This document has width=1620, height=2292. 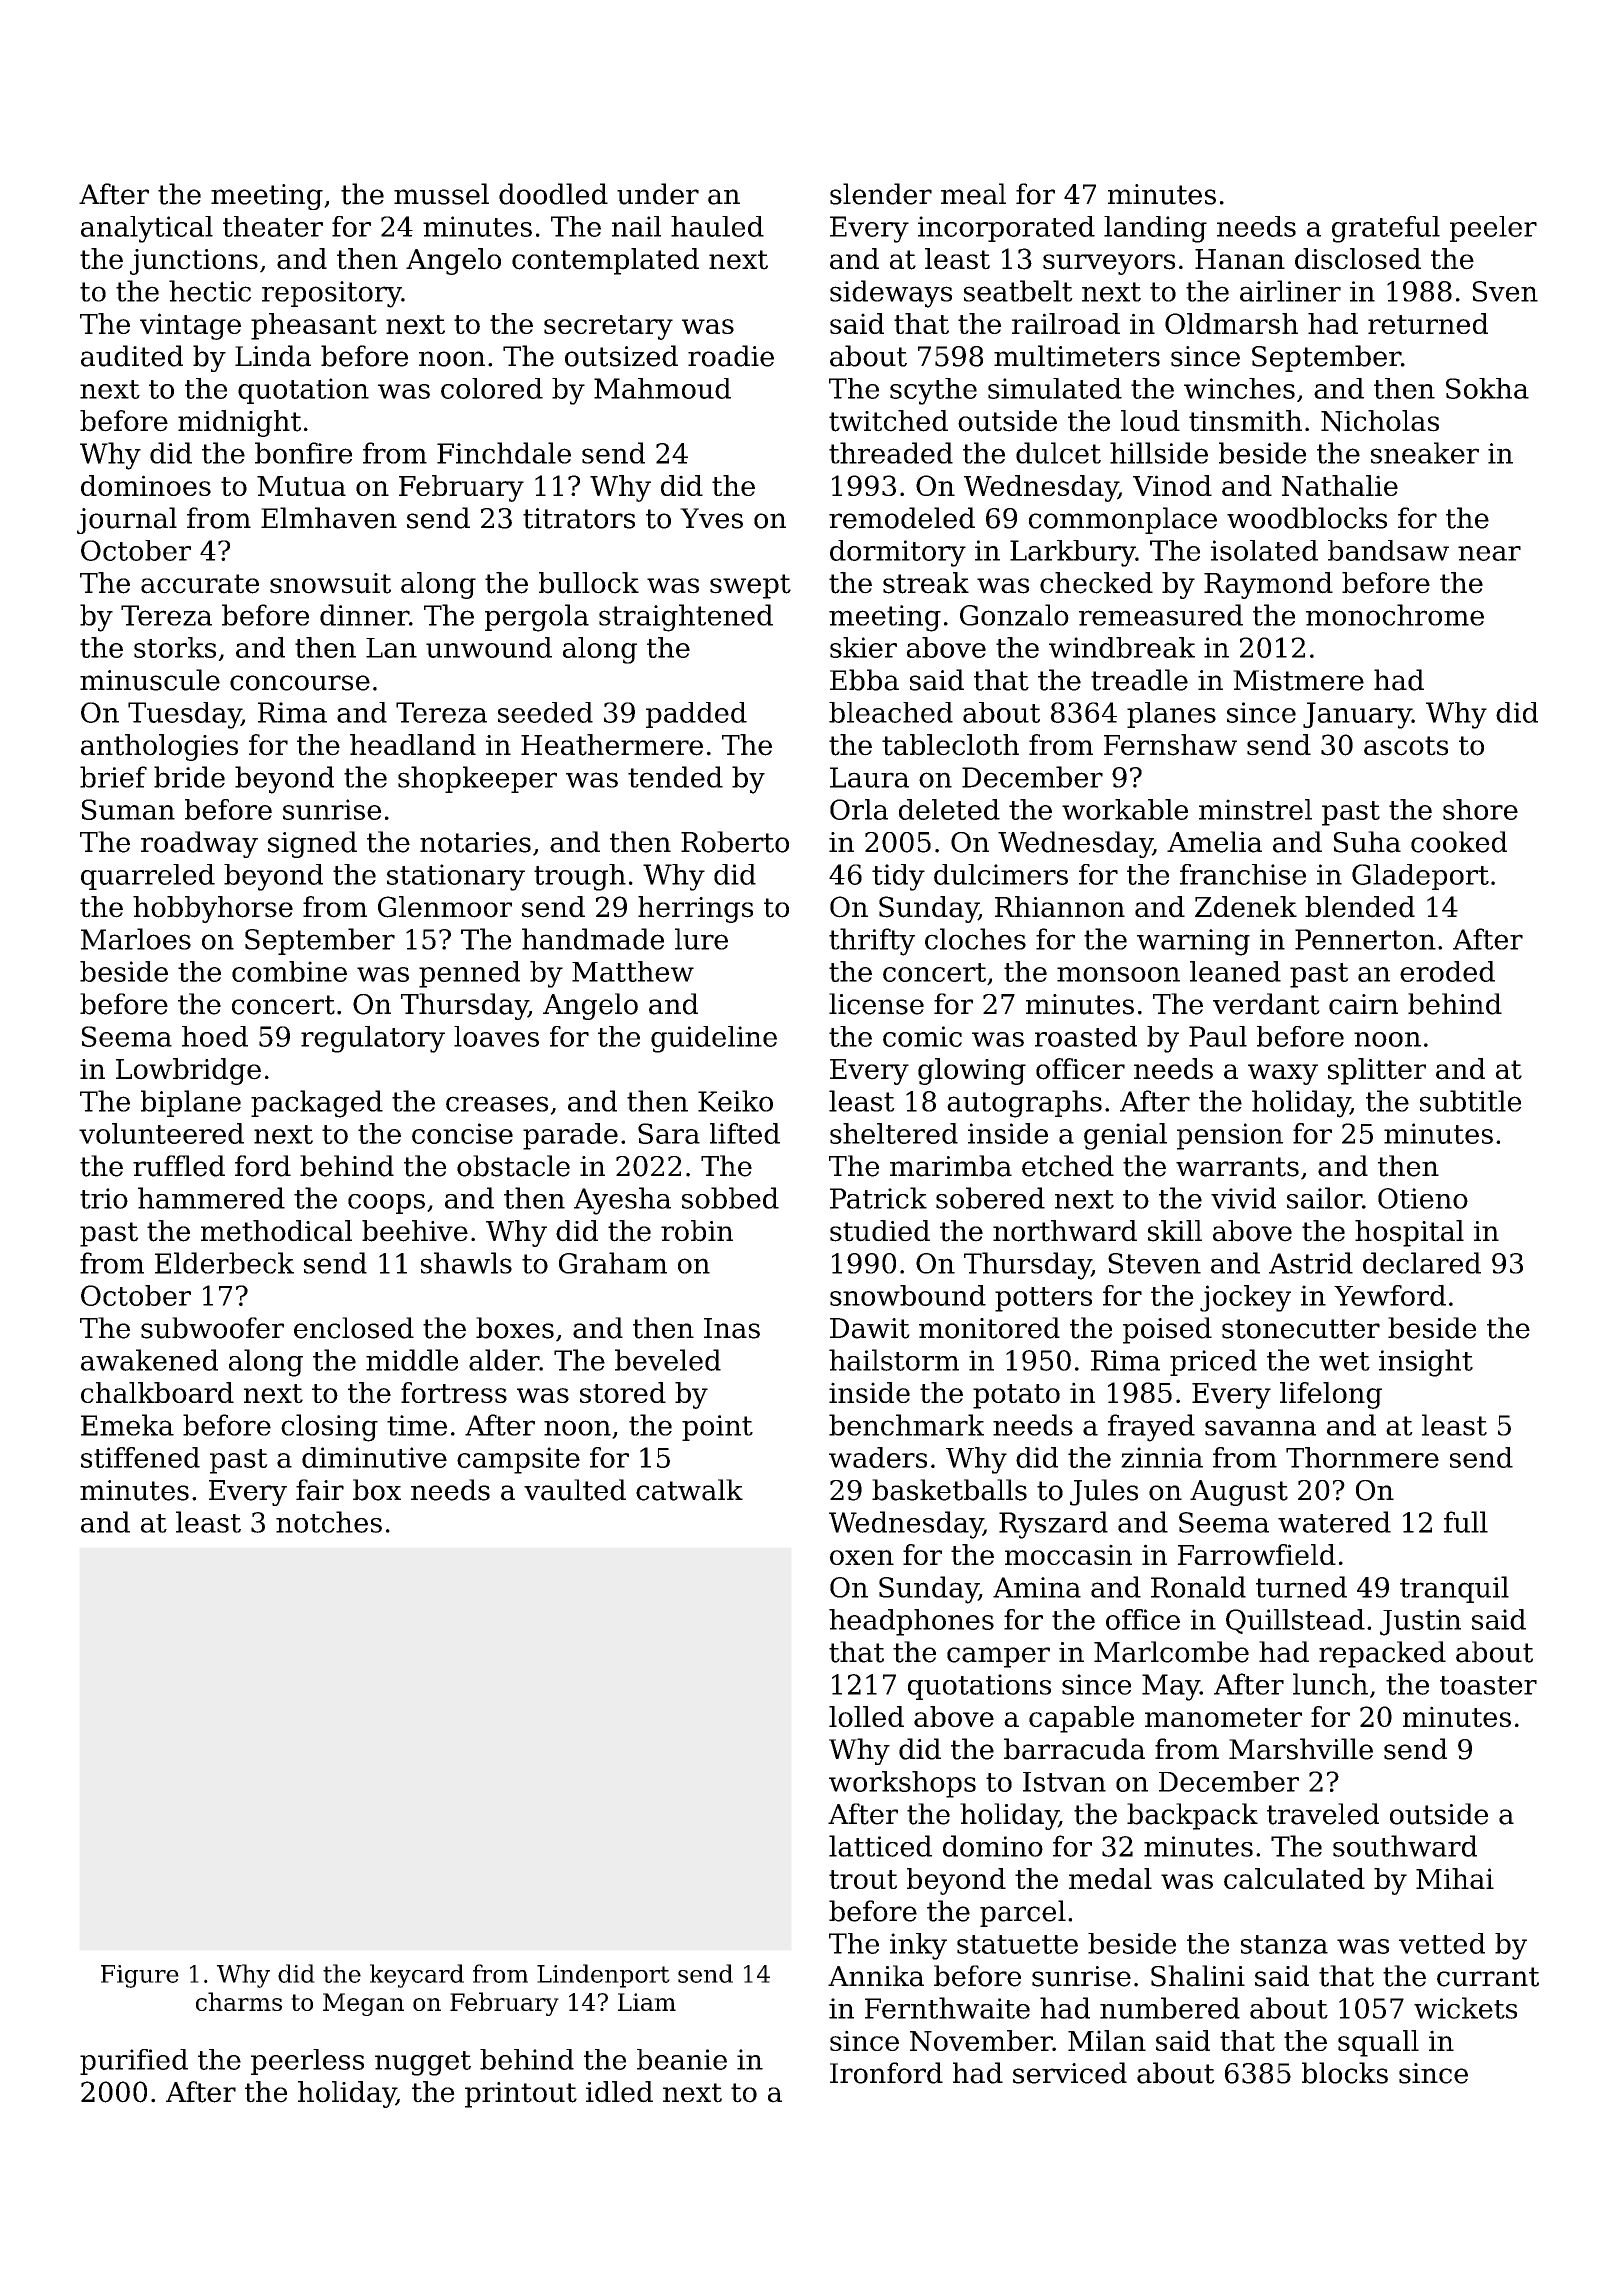 I want to click on Otieno, so click(x=1423, y=1198).
